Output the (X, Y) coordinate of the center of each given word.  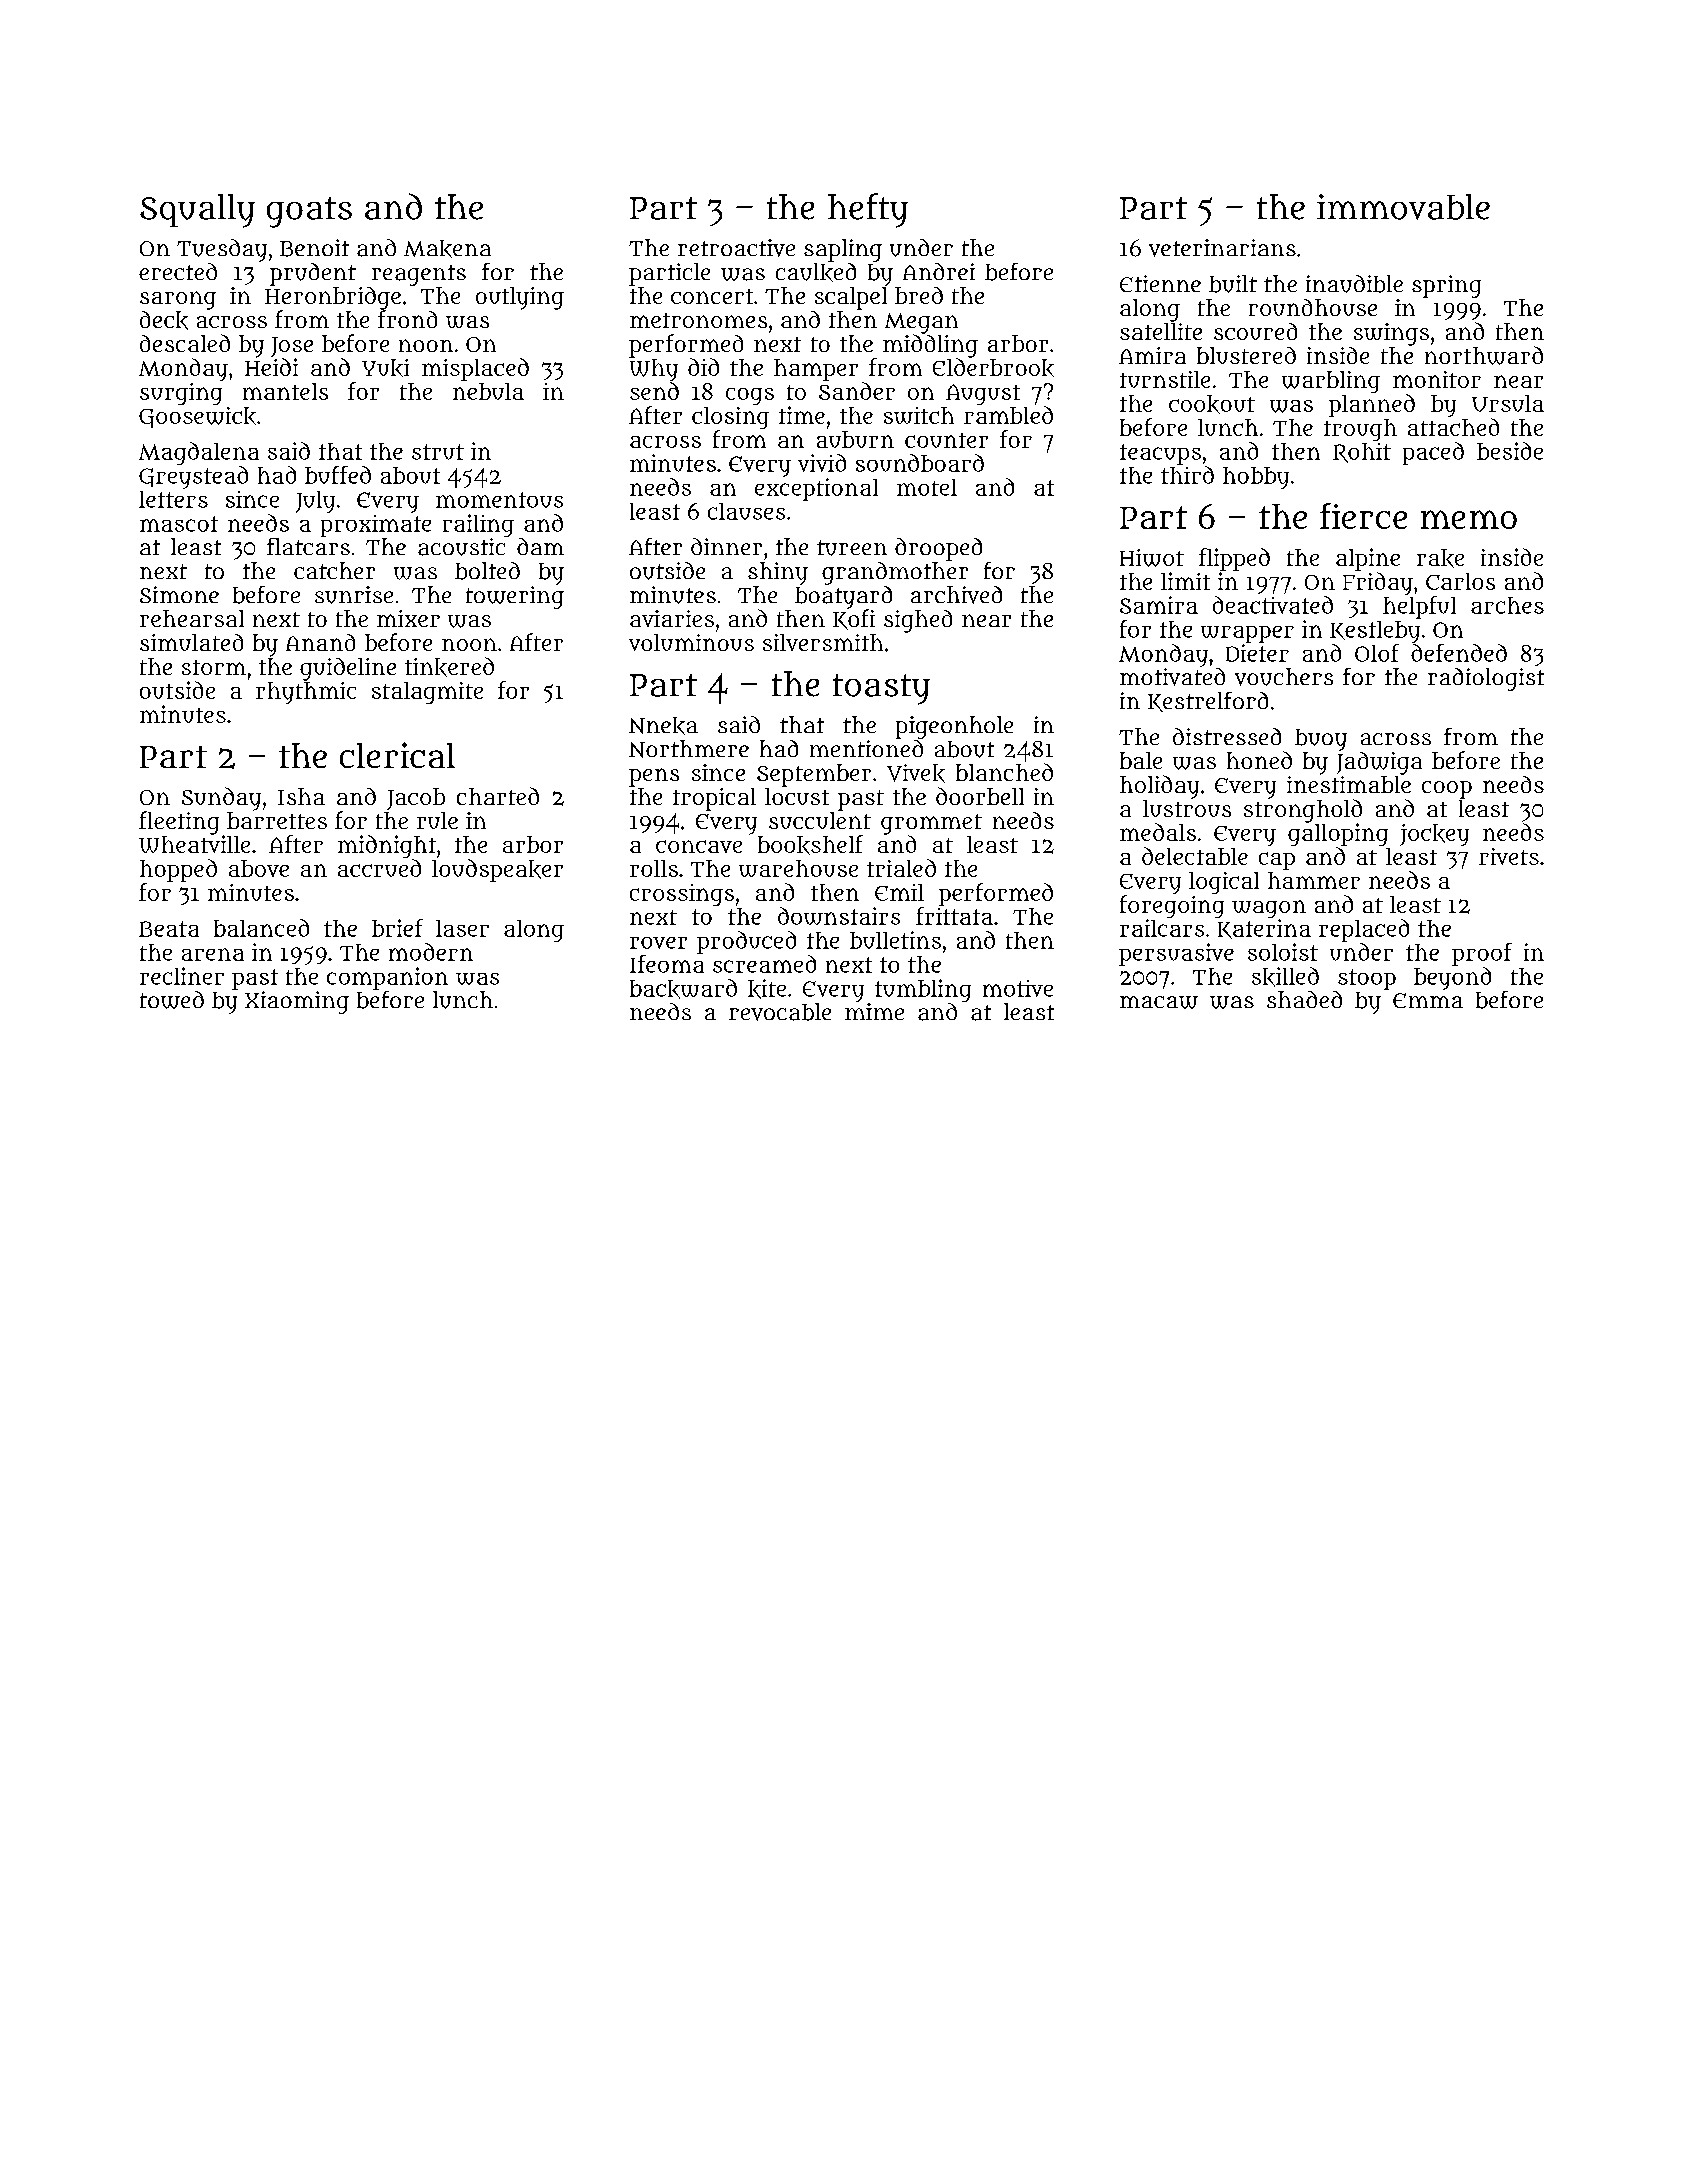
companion (387, 978)
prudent (313, 274)
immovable (1403, 207)
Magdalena (199, 453)
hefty (868, 210)
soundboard (920, 463)
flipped (1234, 559)
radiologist (1486, 679)
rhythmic (306, 693)
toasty (881, 689)
